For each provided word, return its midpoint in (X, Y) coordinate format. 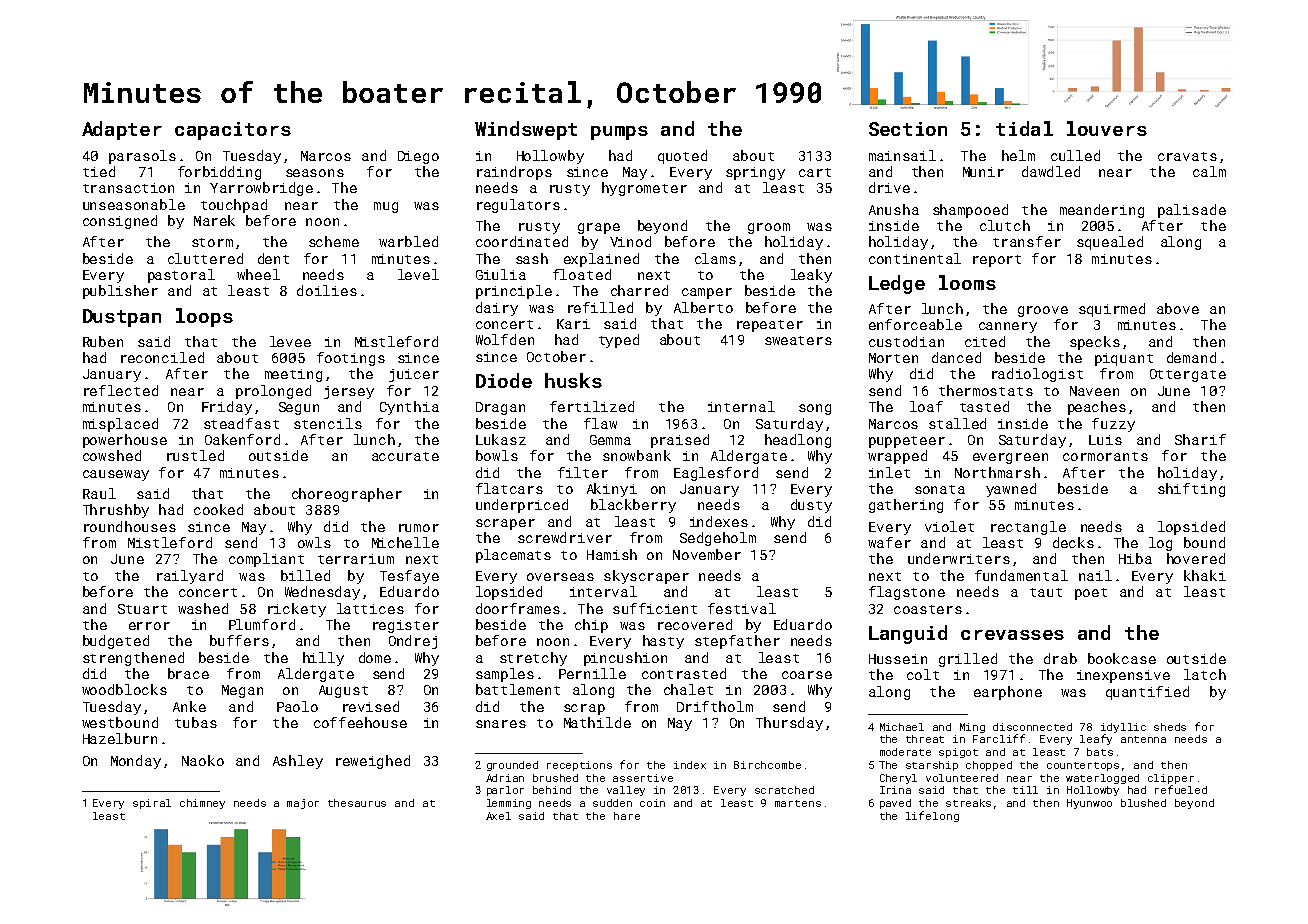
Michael (902, 727)
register (406, 626)
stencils (328, 423)
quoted (682, 157)
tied (99, 171)
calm (1209, 171)
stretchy (533, 659)
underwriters (959, 558)
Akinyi (612, 490)
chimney (202, 804)
